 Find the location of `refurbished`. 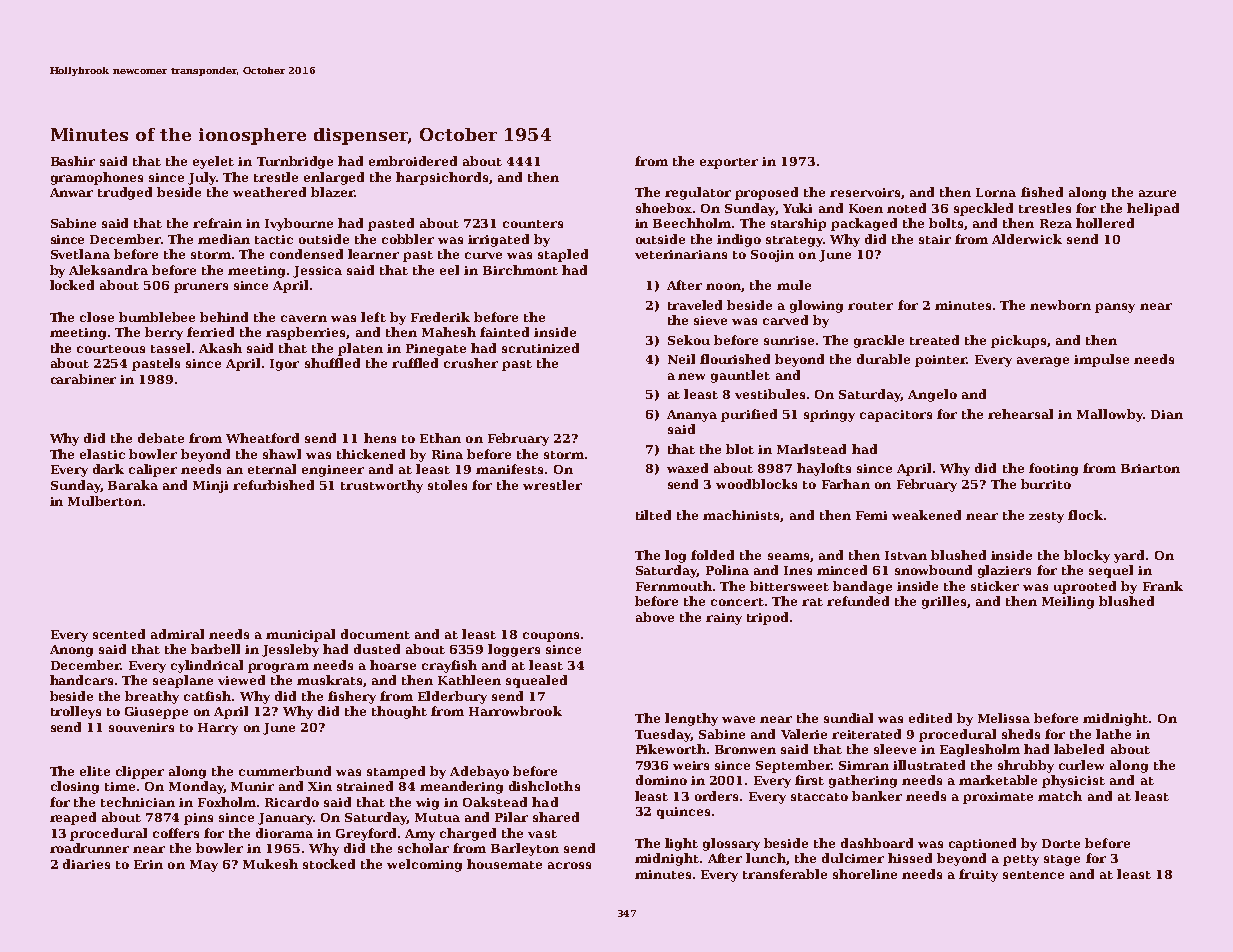

refurbished is located at coordinates (273, 485).
